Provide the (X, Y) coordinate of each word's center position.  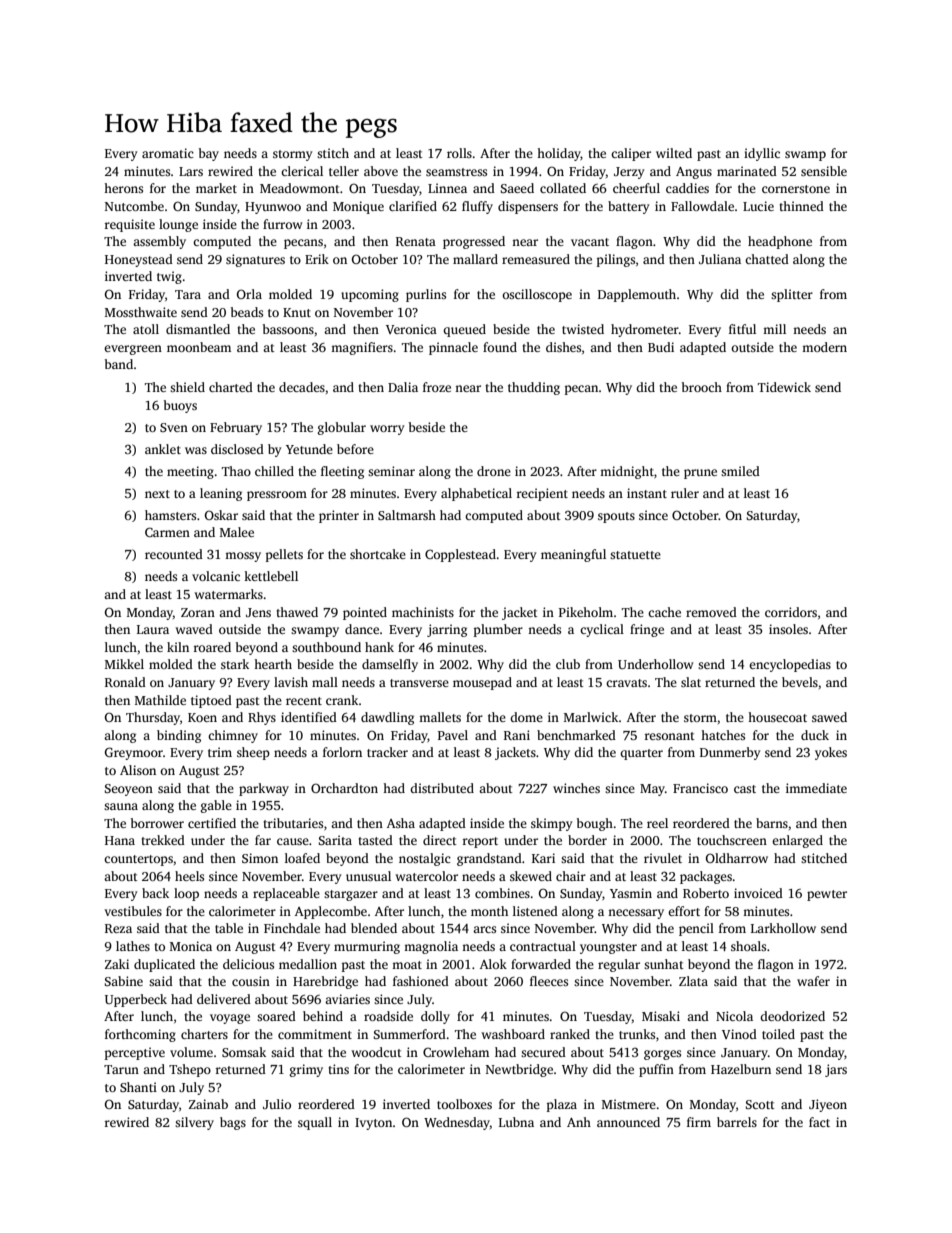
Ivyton (373, 1124)
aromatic (168, 153)
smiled (740, 471)
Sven (174, 427)
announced (628, 1122)
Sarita (335, 840)
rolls (459, 153)
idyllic (762, 154)
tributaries (293, 823)
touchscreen (732, 840)
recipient (542, 494)
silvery (194, 1123)
